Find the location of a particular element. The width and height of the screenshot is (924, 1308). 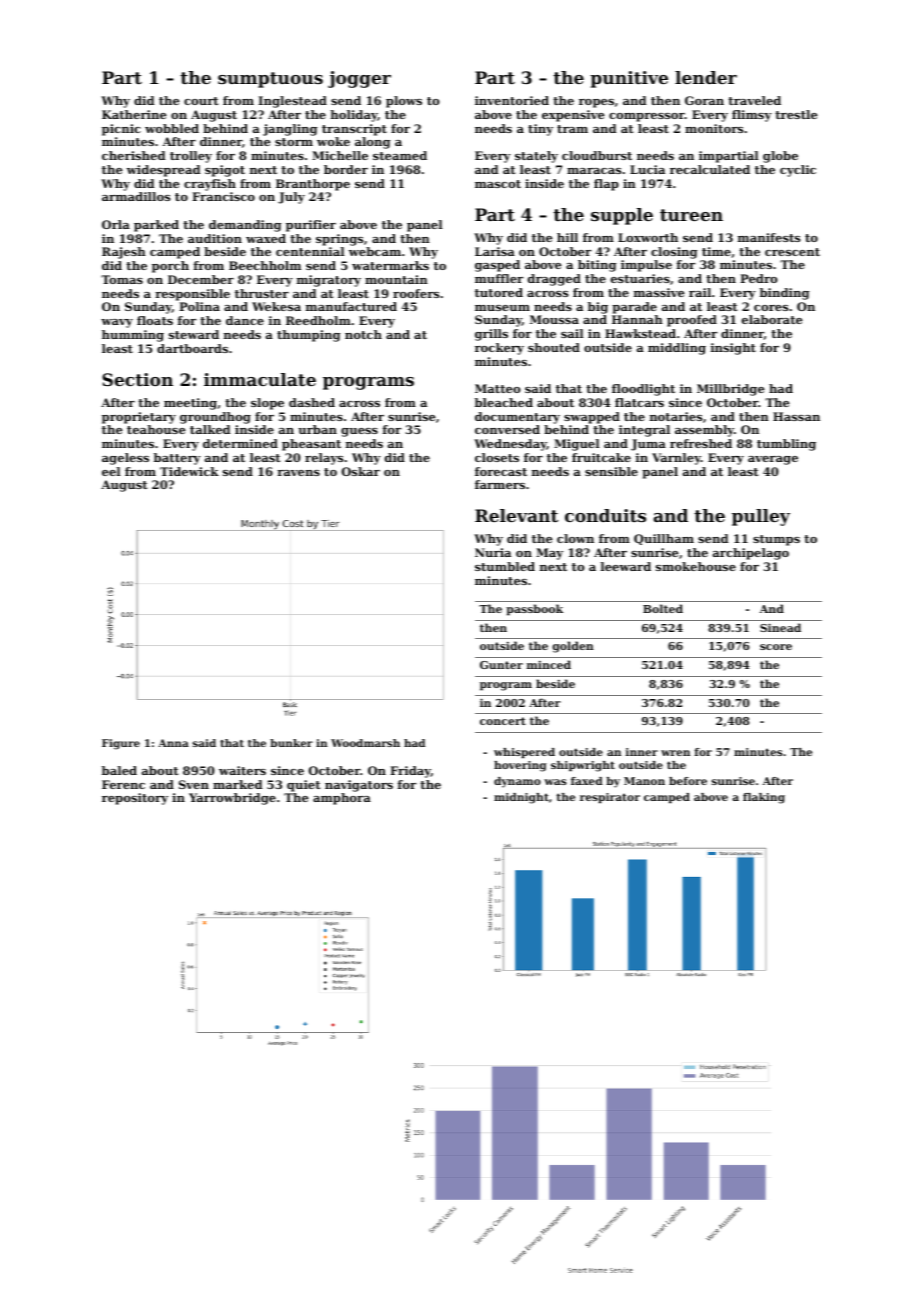

Nuria is located at coordinates (493, 552).
